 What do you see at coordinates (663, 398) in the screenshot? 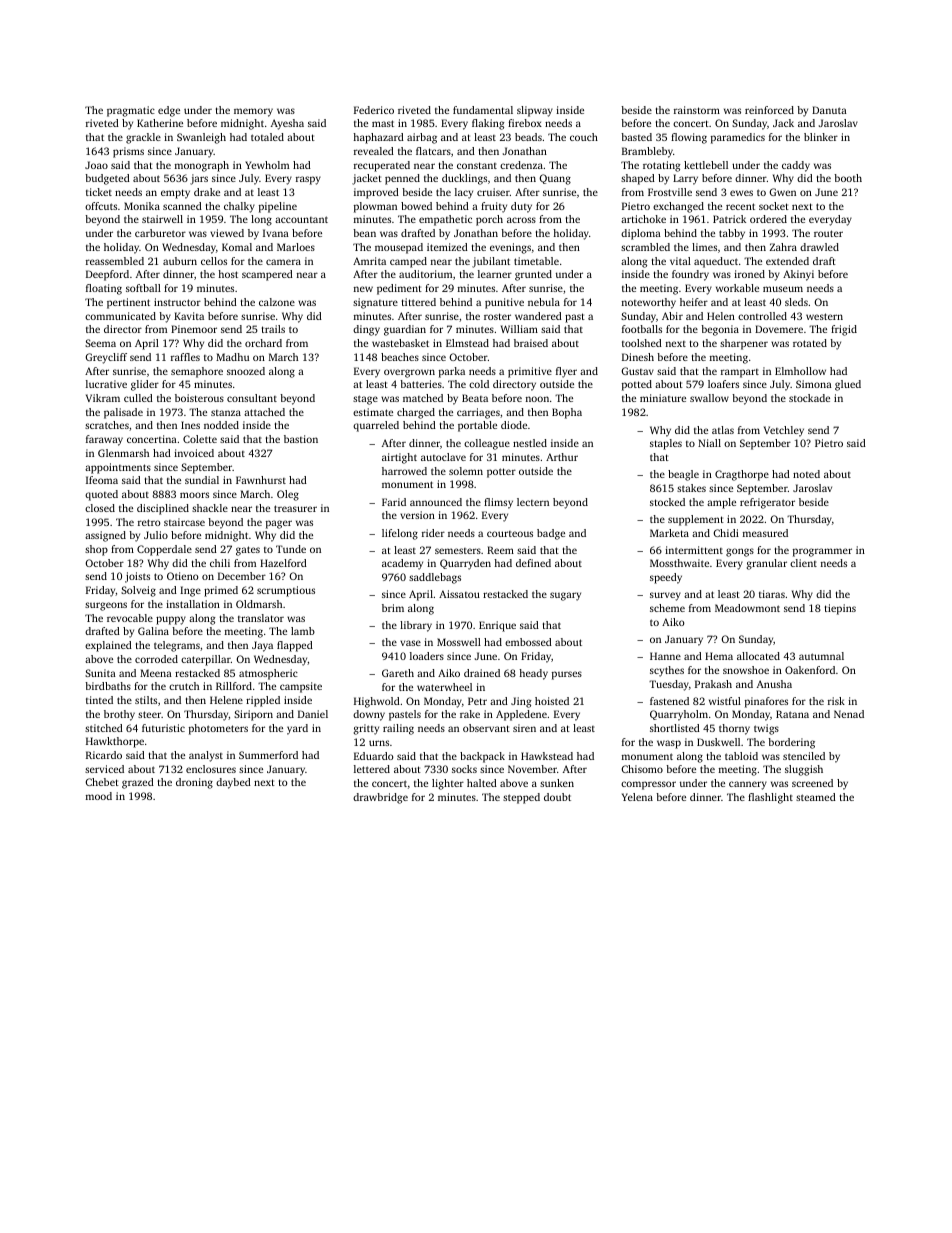
I see `miniature` at bounding box center [663, 398].
